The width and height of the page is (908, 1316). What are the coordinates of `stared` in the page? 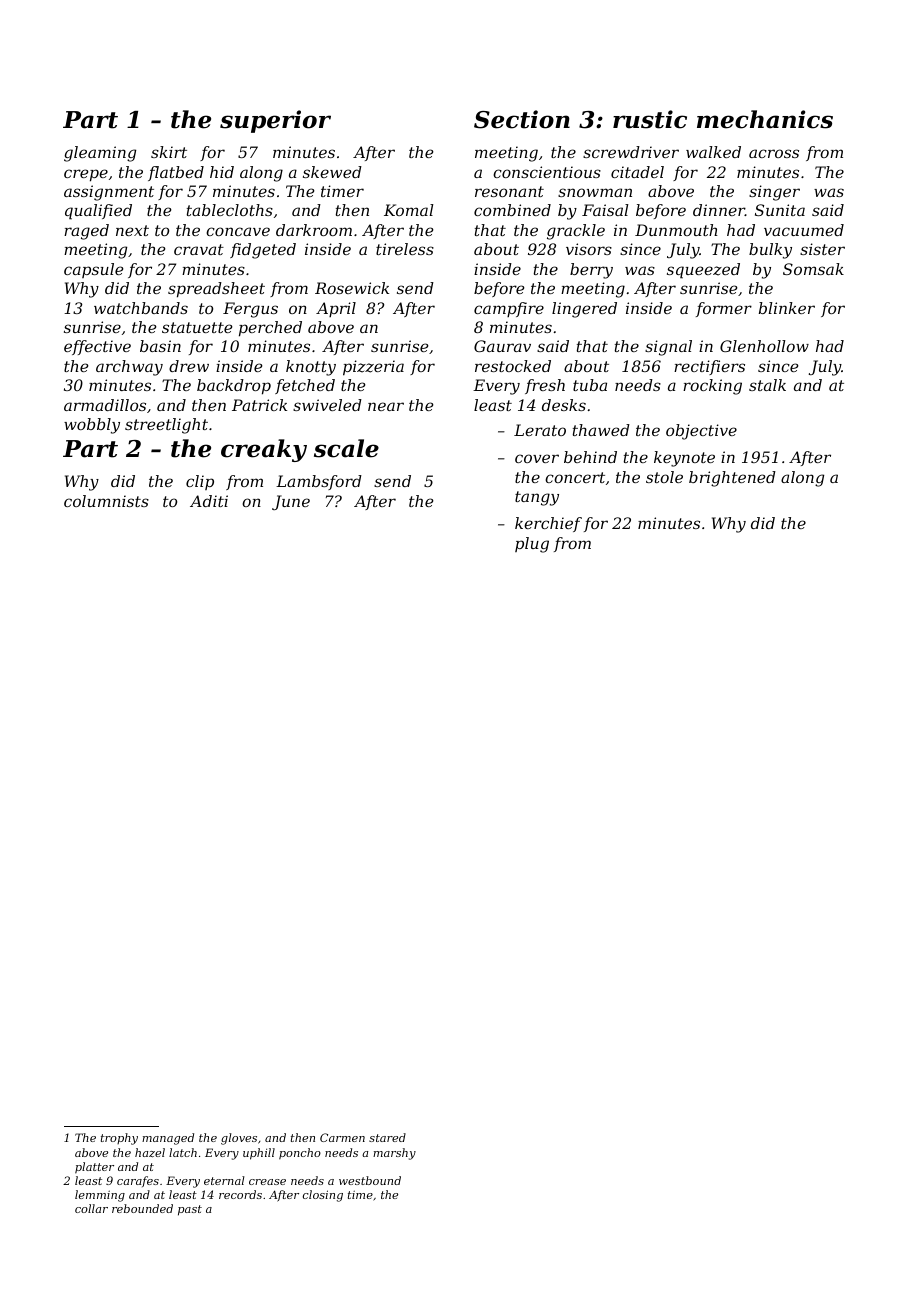 It's located at (387, 1137).
